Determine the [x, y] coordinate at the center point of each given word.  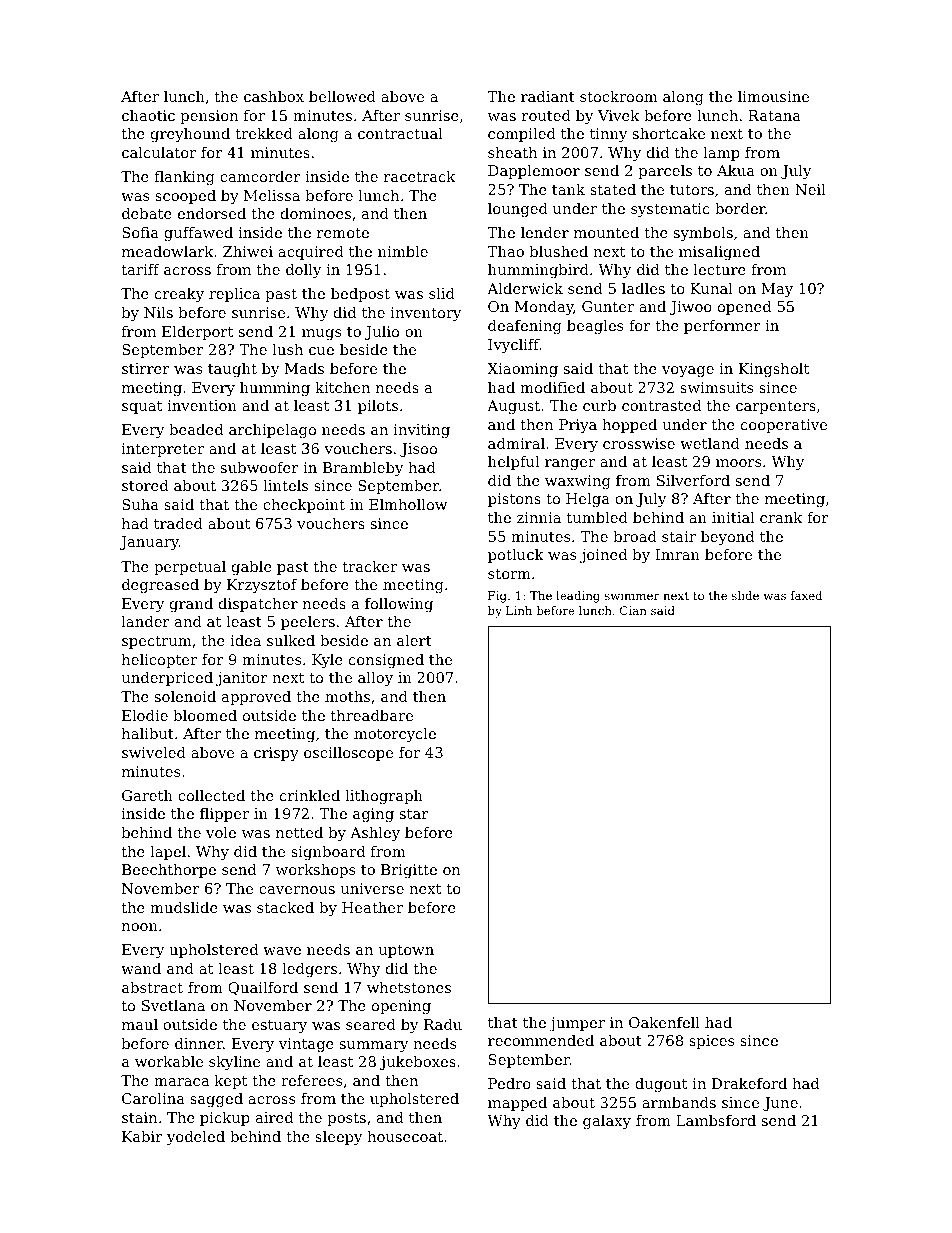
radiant [548, 96]
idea [245, 640]
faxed [807, 595]
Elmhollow [408, 504]
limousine [773, 96]
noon [140, 927]
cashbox [274, 96]
